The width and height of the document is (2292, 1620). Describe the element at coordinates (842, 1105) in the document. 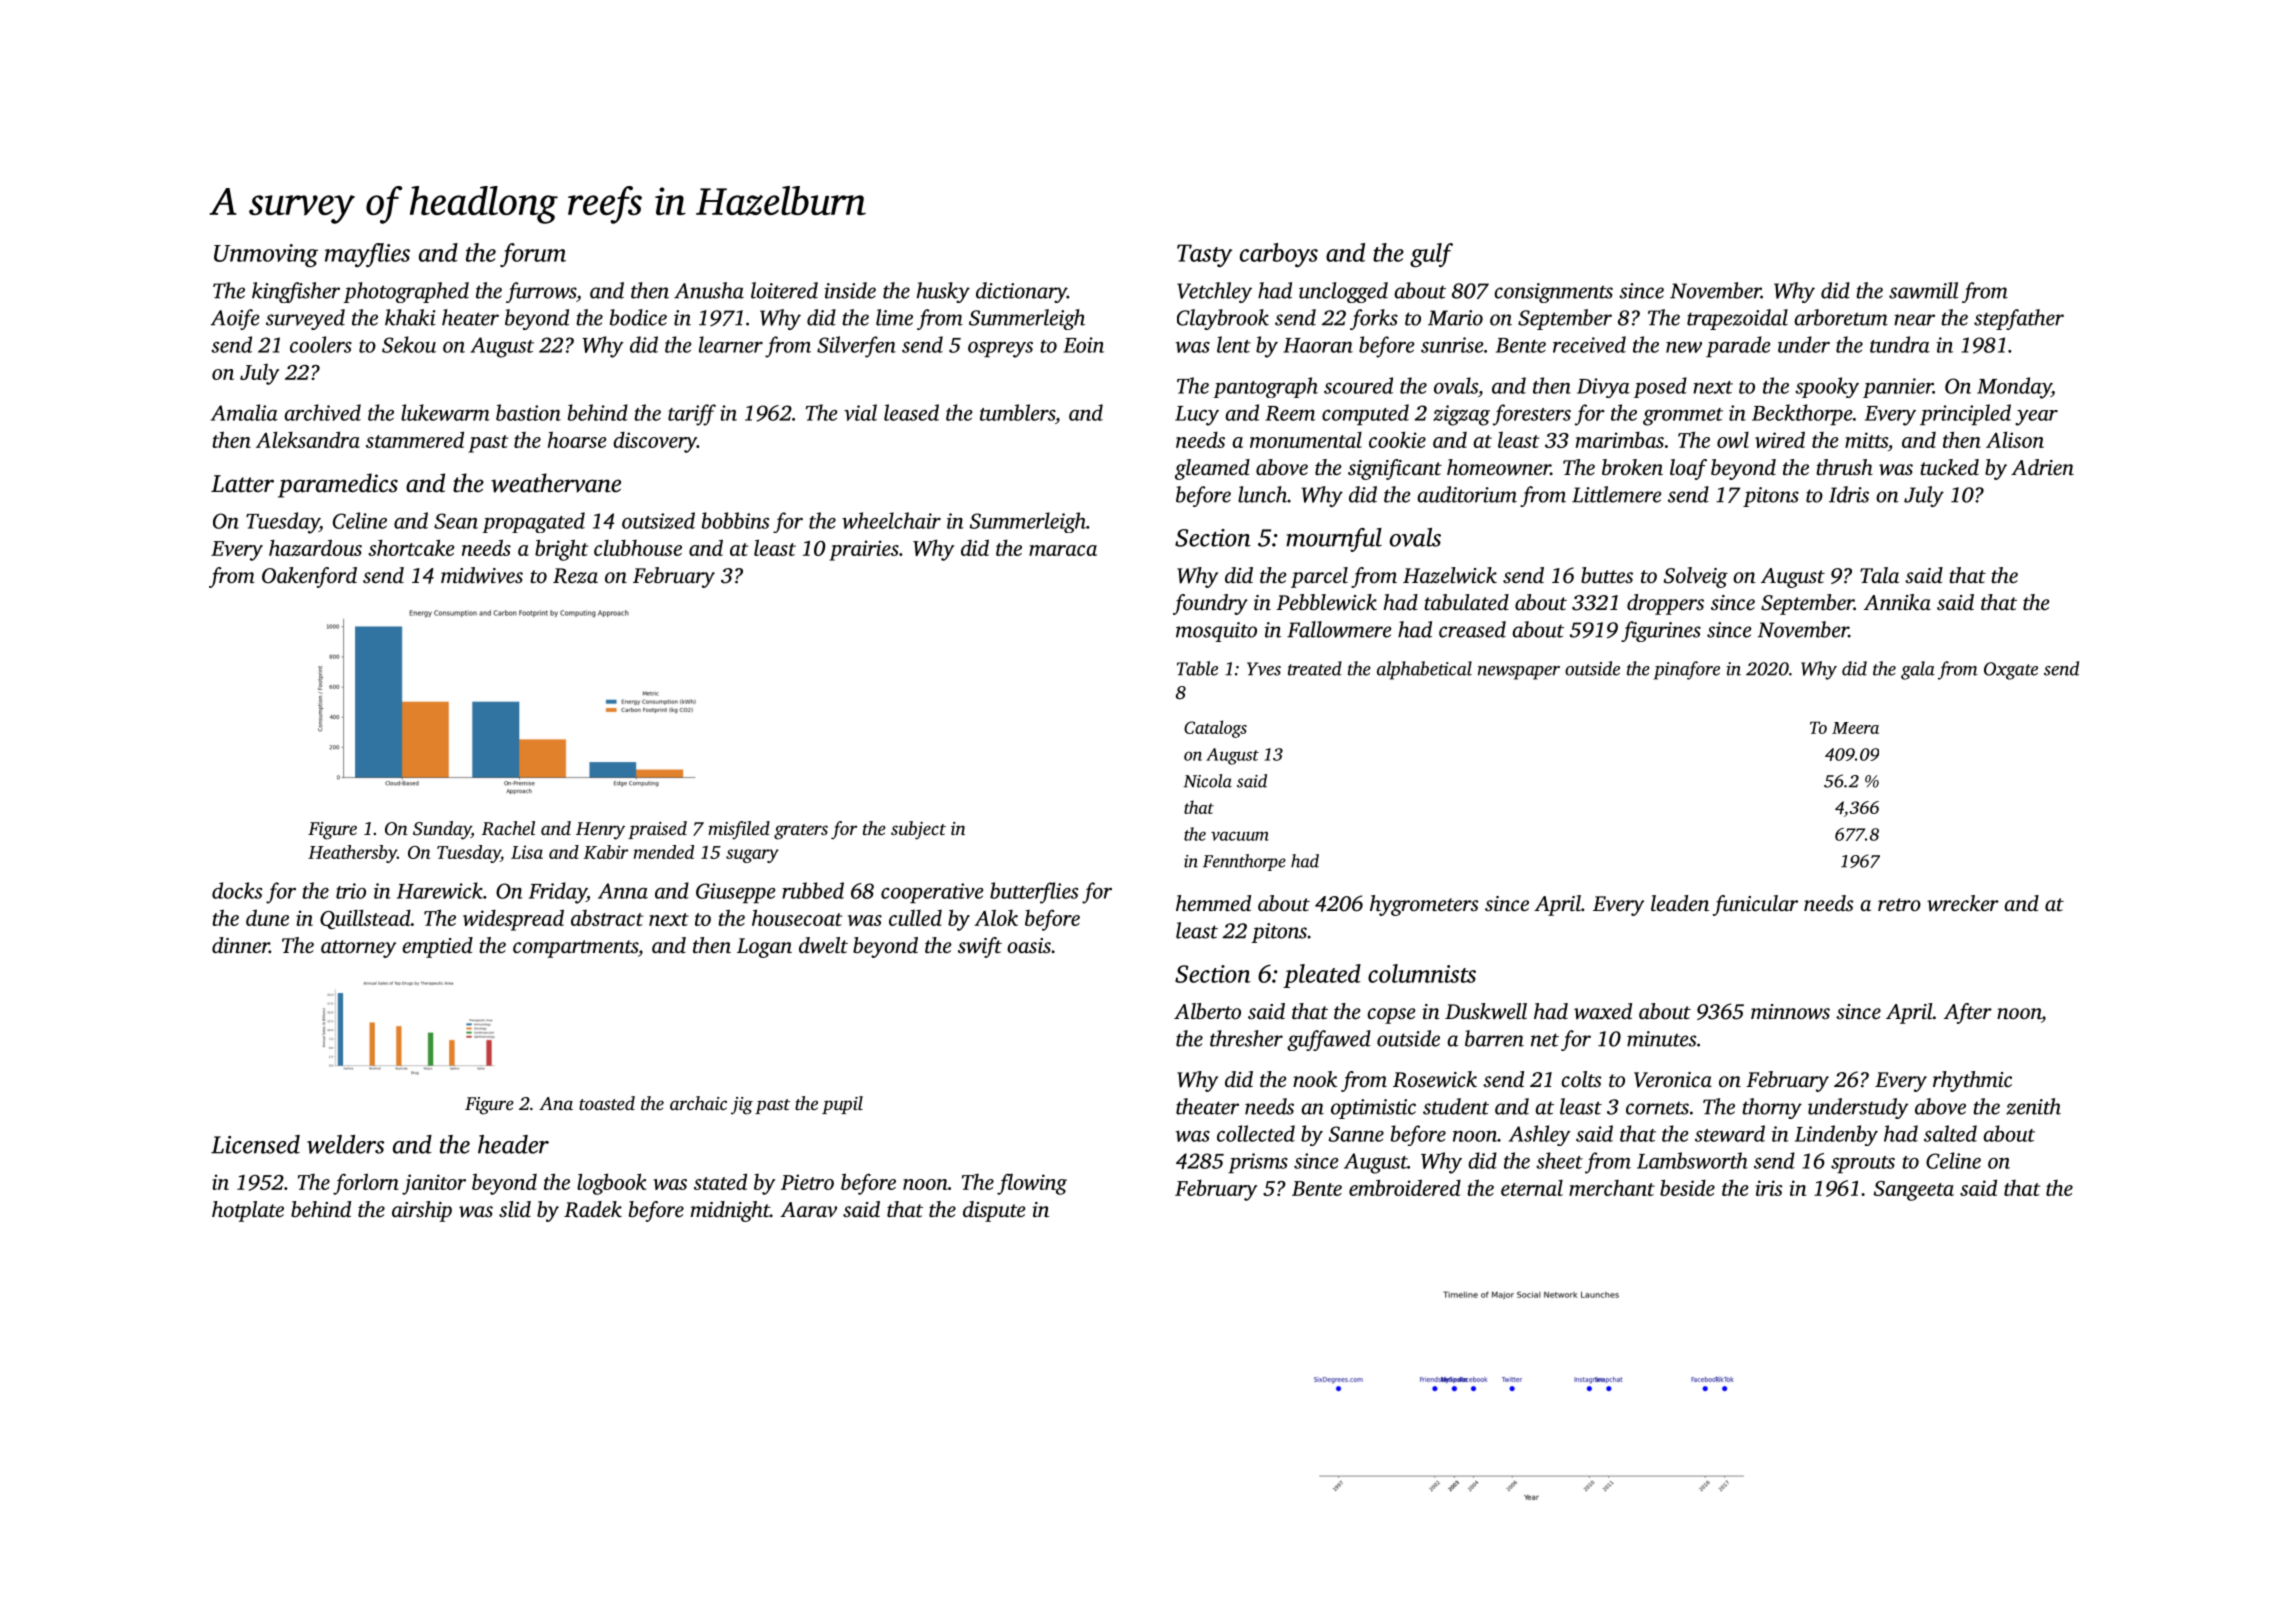

I see `pupil` at that location.
